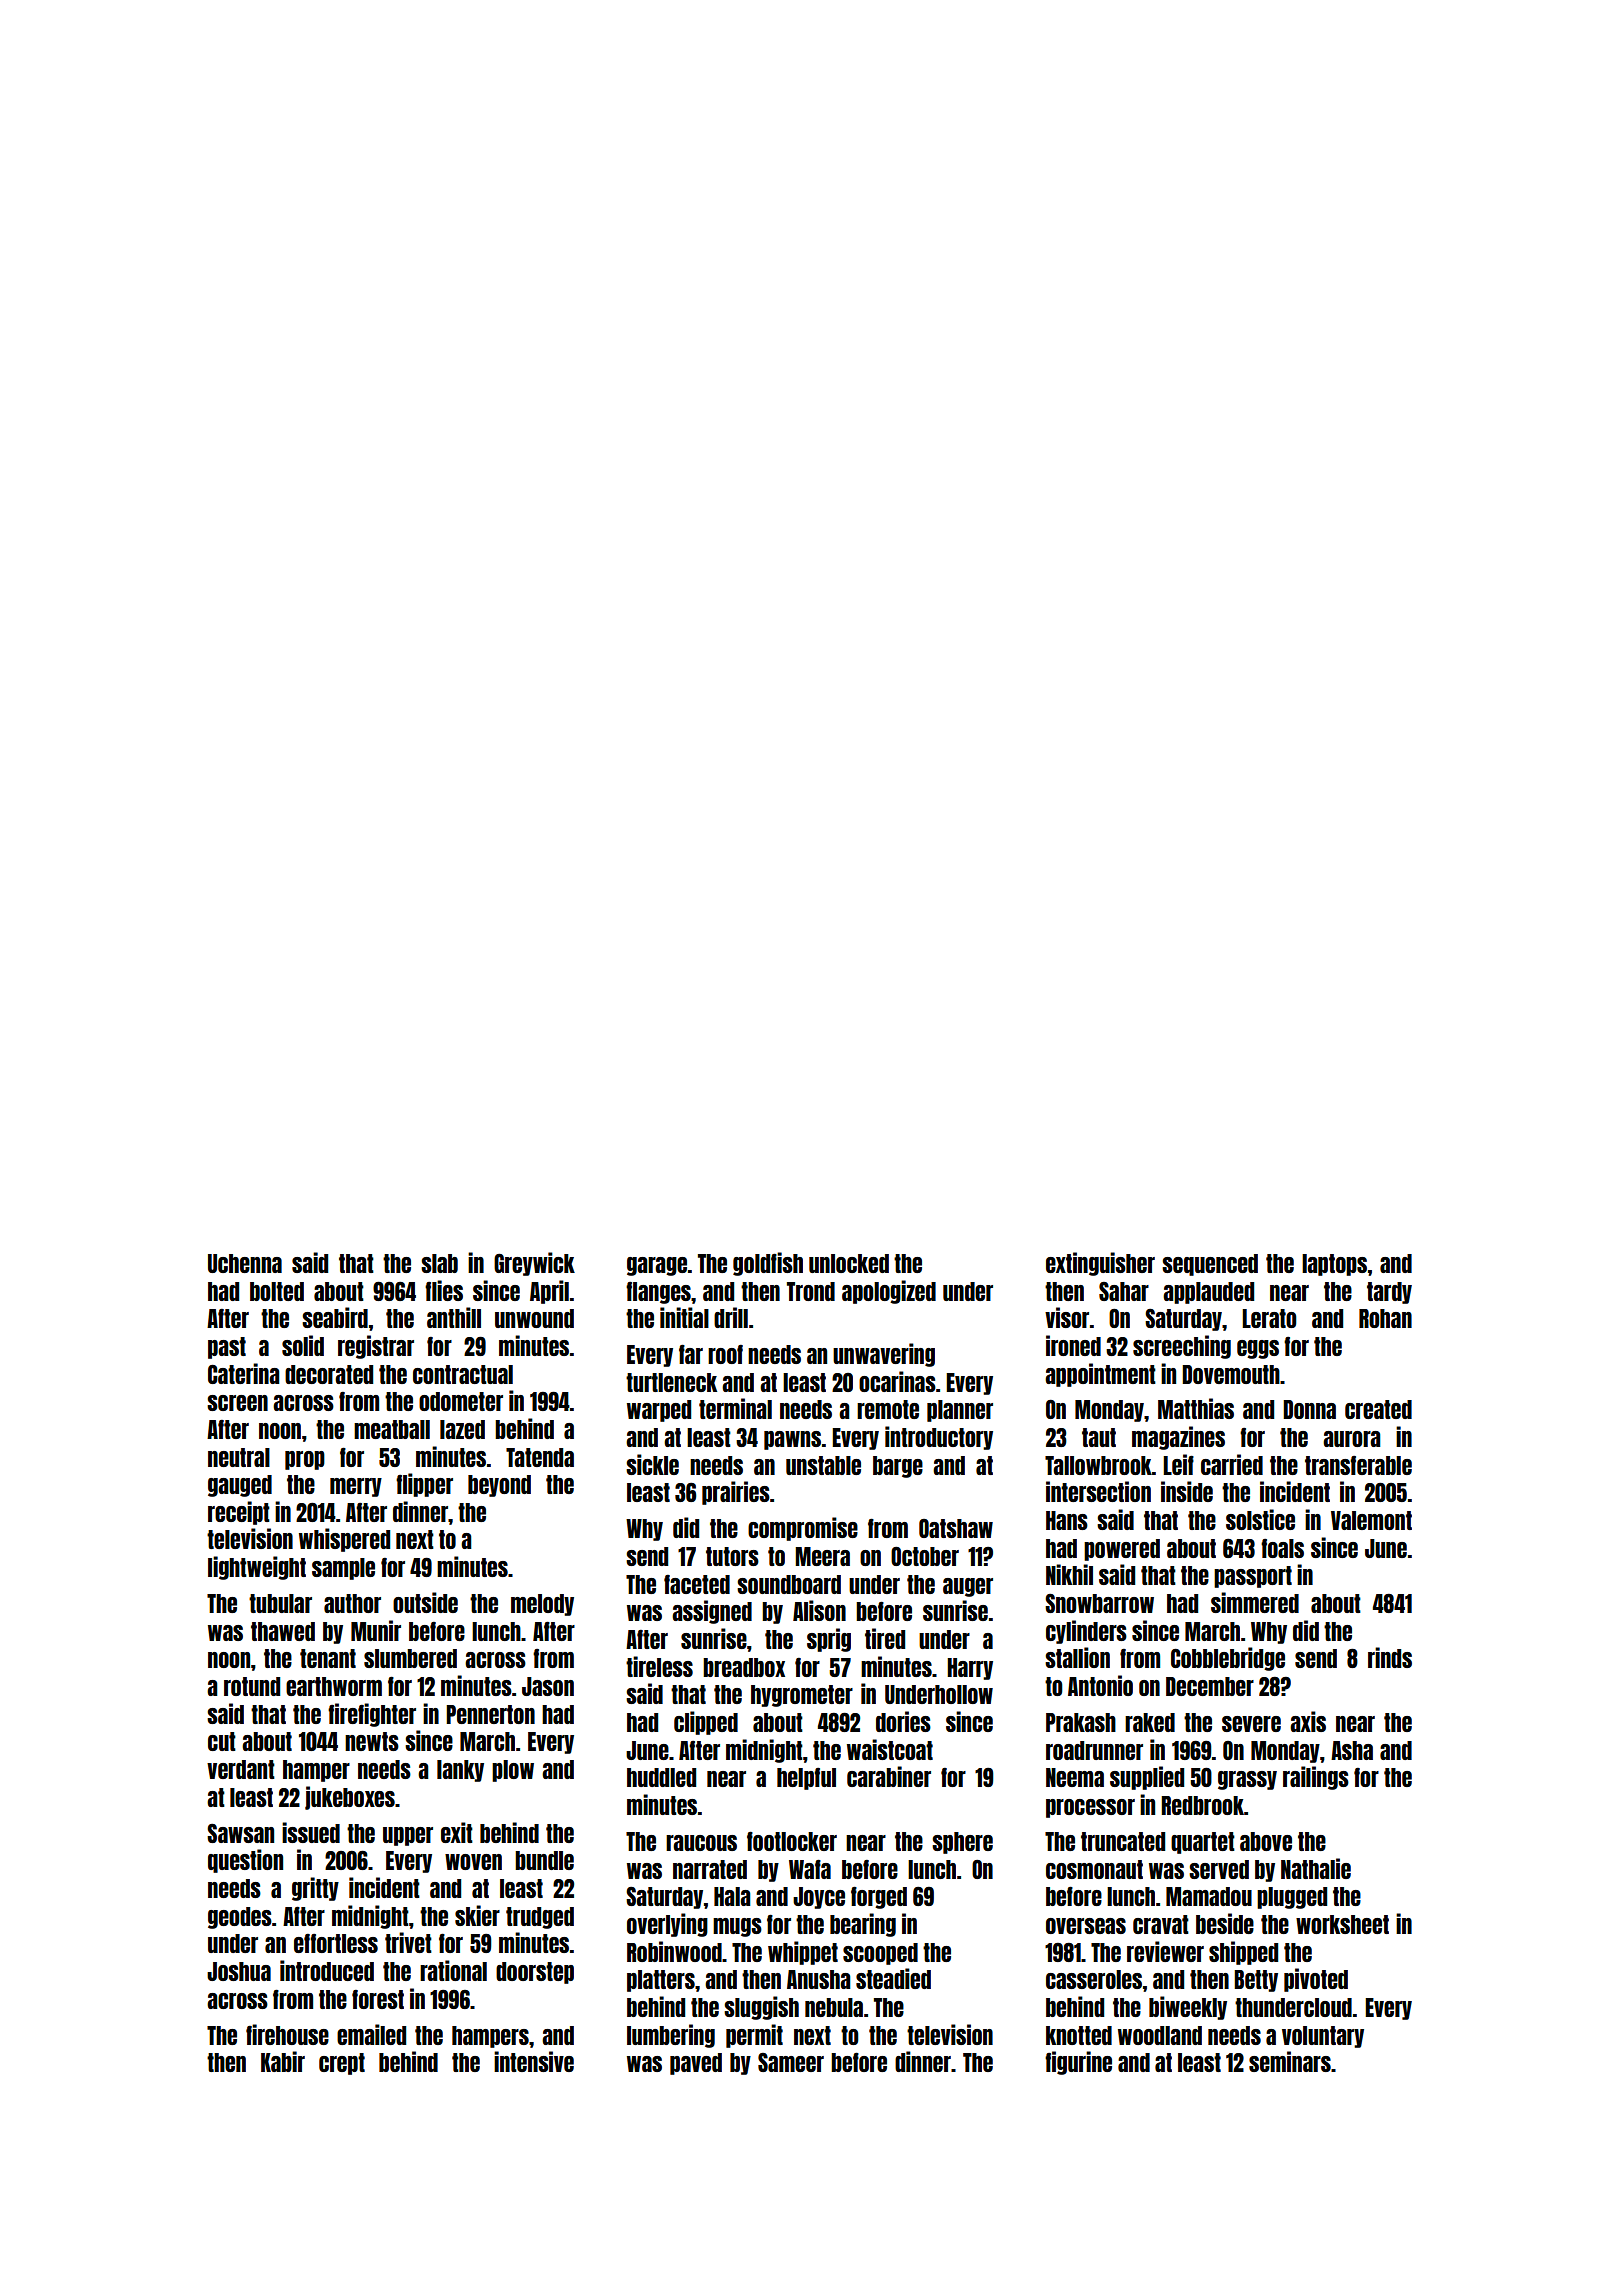 The height and width of the document is (2292, 1620). What do you see at coordinates (735, 1408) in the document?
I see `terminal` at bounding box center [735, 1408].
